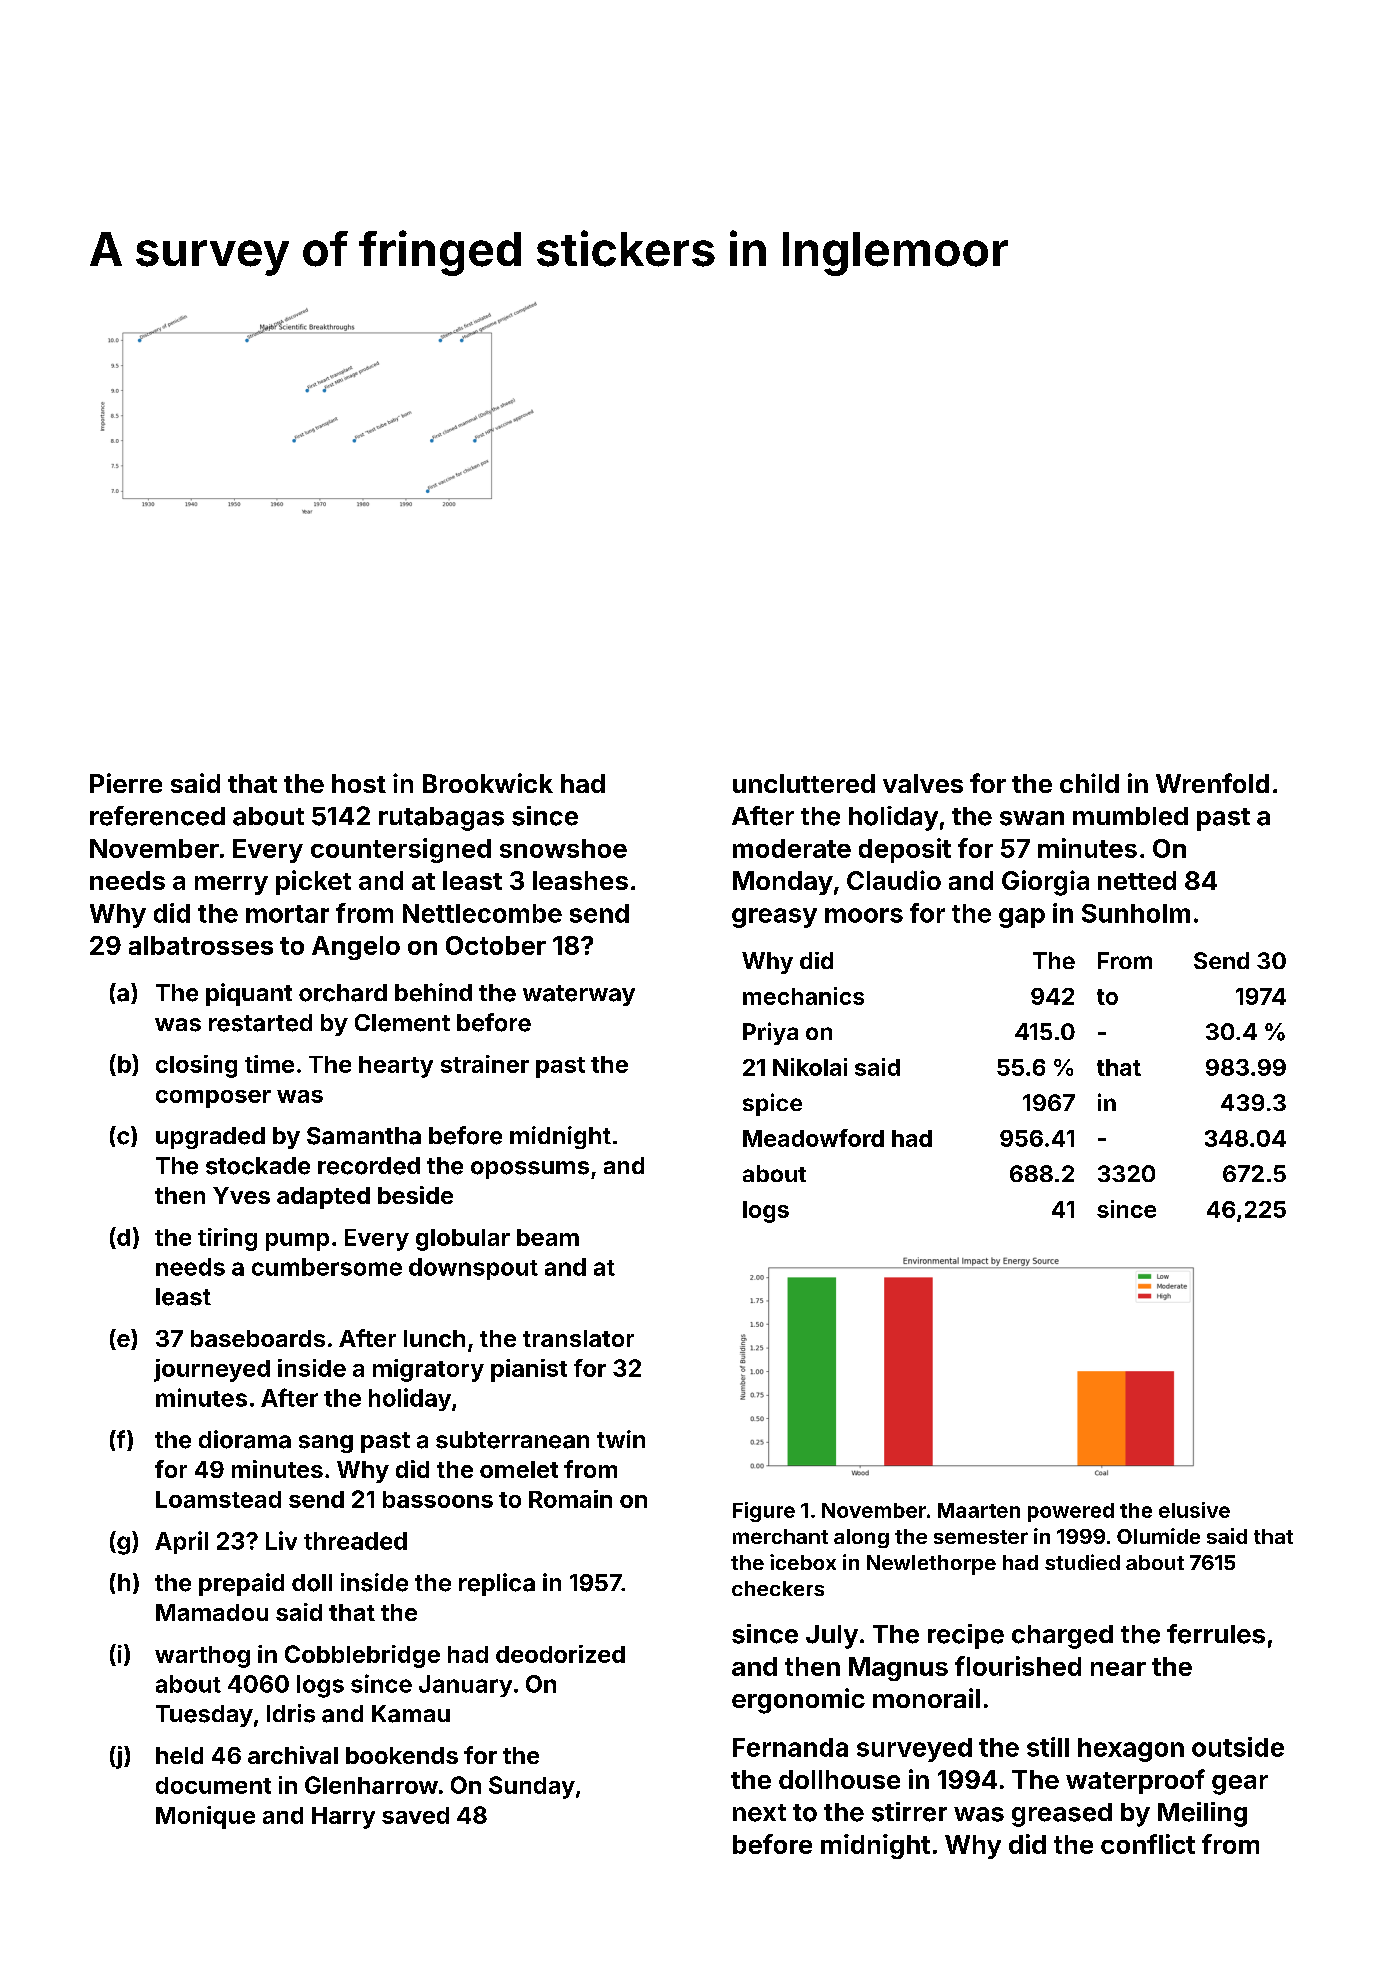 The width and height of the document is (1386, 1969). What do you see at coordinates (356, 948) in the document?
I see `Angelo` at bounding box center [356, 948].
